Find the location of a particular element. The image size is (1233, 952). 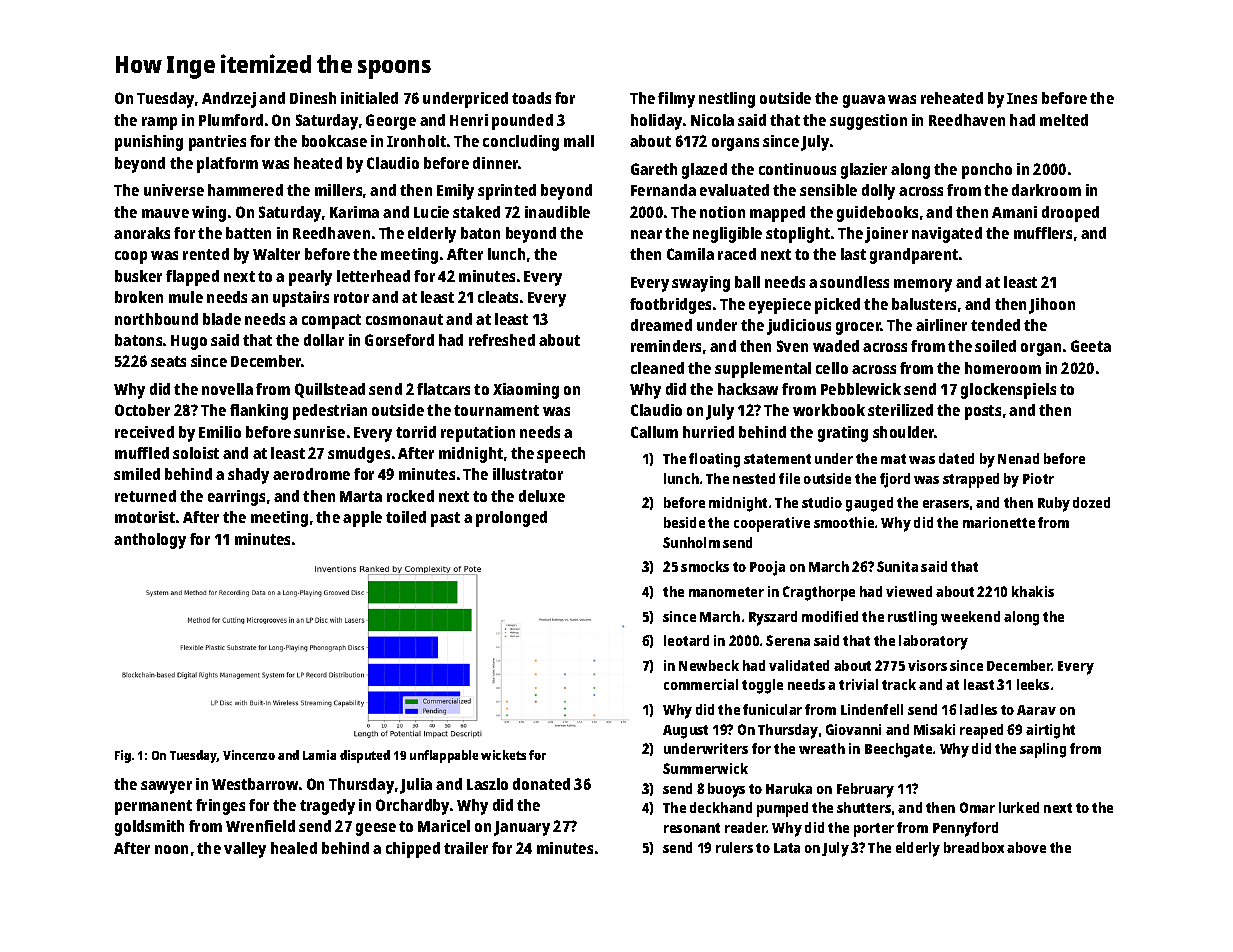

universe is located at coordinates (174, 190).
